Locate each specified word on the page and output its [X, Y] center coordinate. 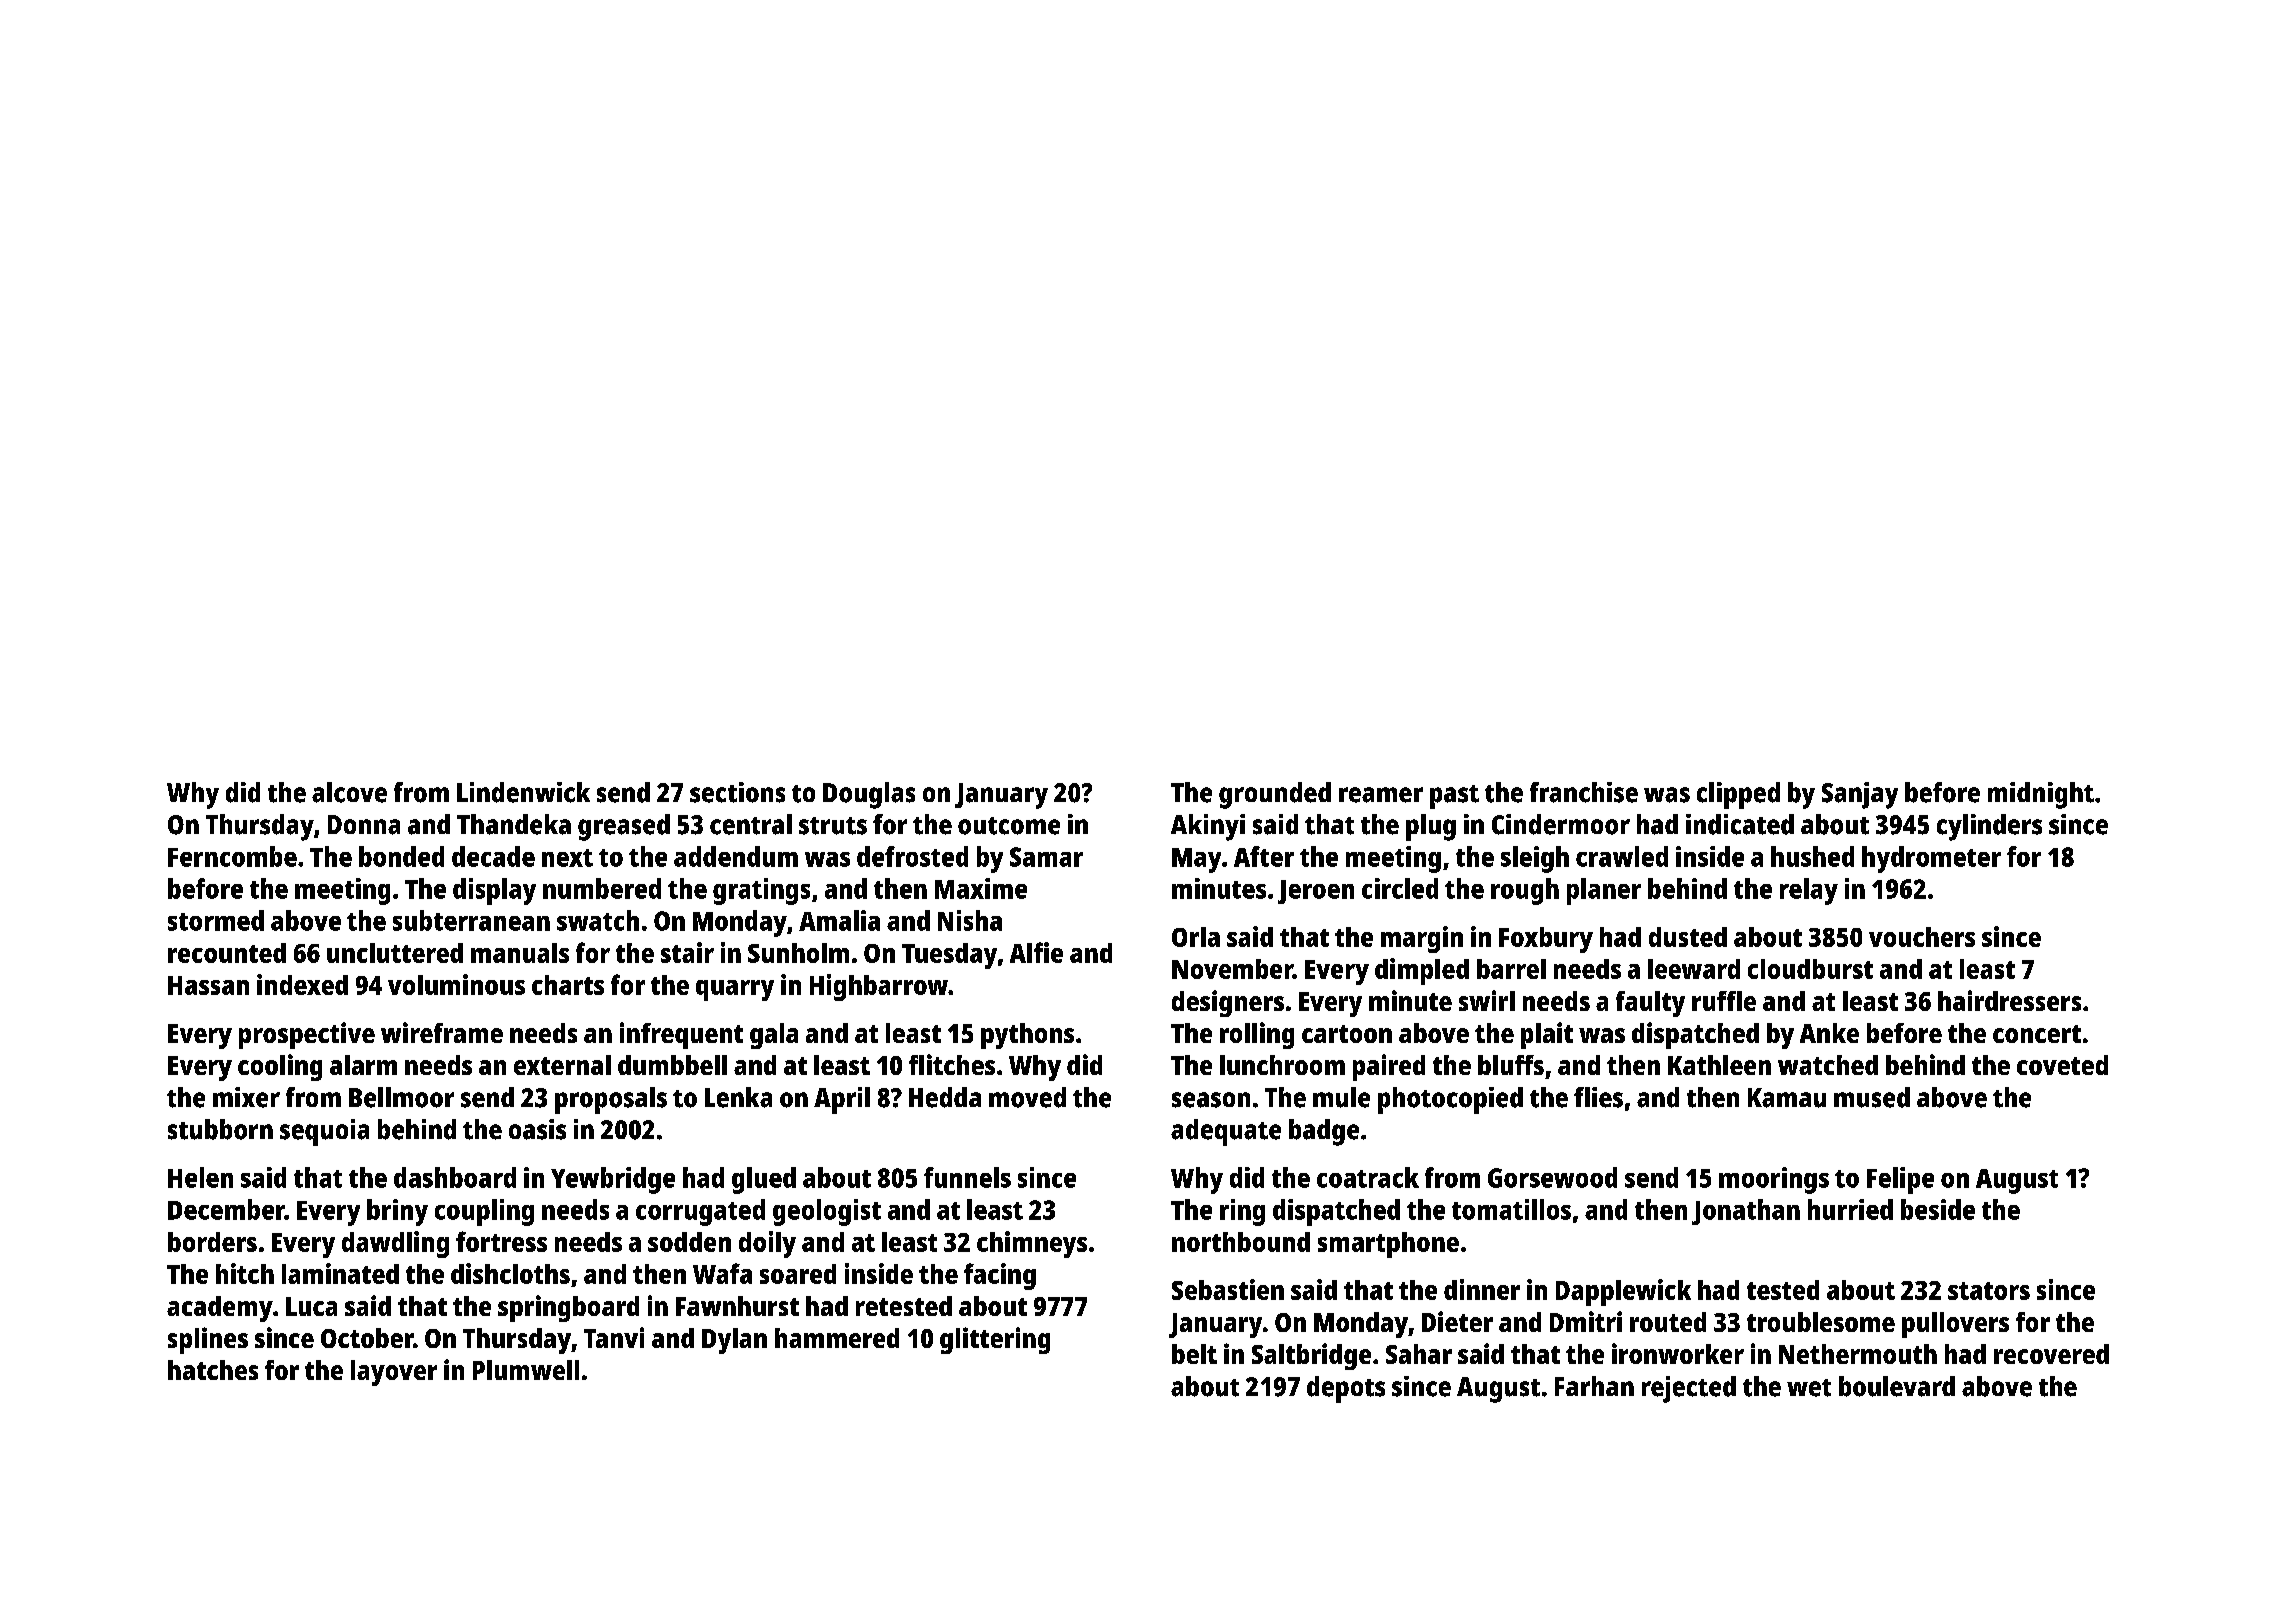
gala [774, 1036]
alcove [349, 792]
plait [1547, 1035]
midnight [2041, 795]
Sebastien [1228, 1289]
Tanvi [614, 1337]
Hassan [208, 985]
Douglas [869, 795]
